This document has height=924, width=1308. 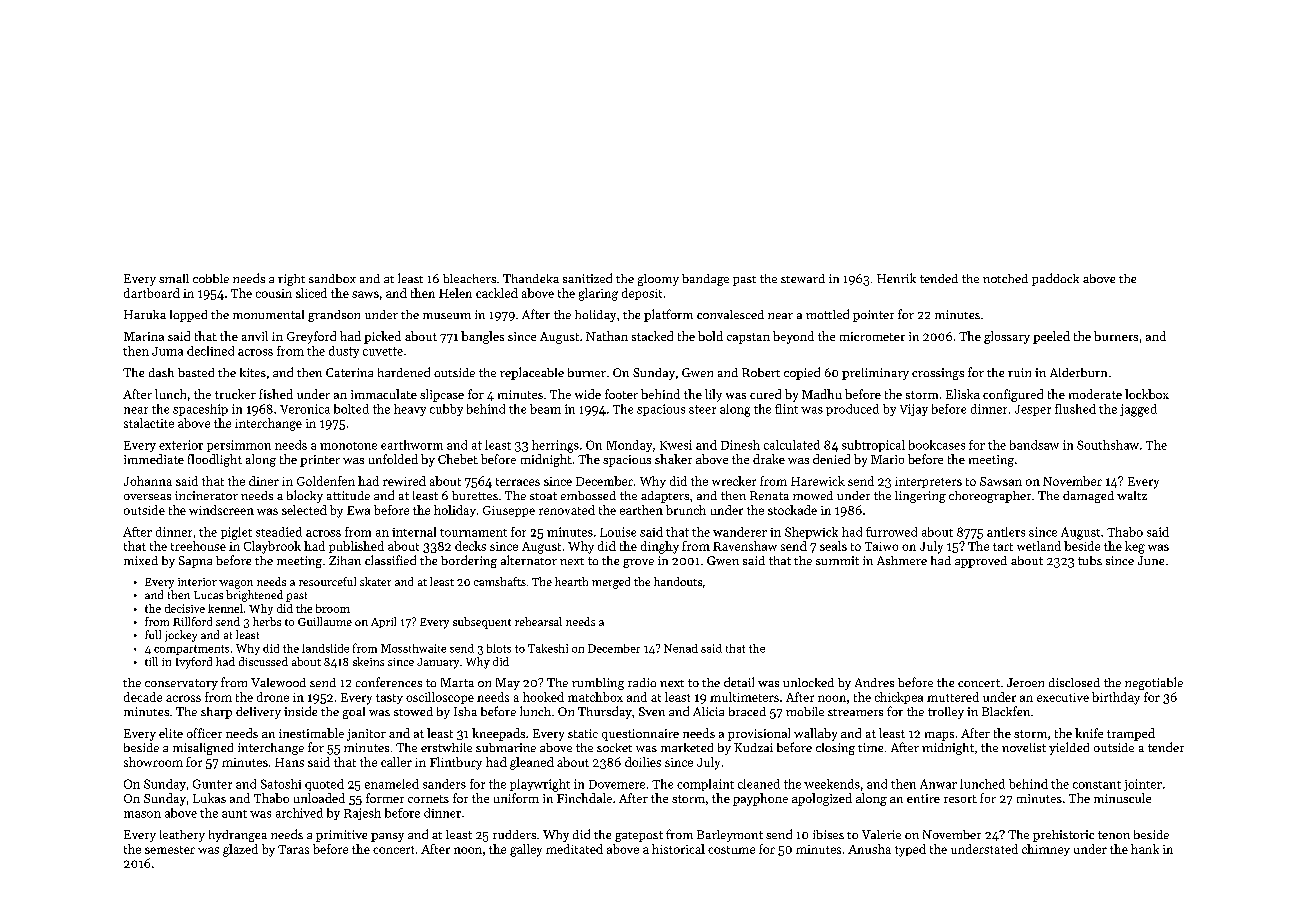 I want to click on hank, so click(x=1145, y=849).
